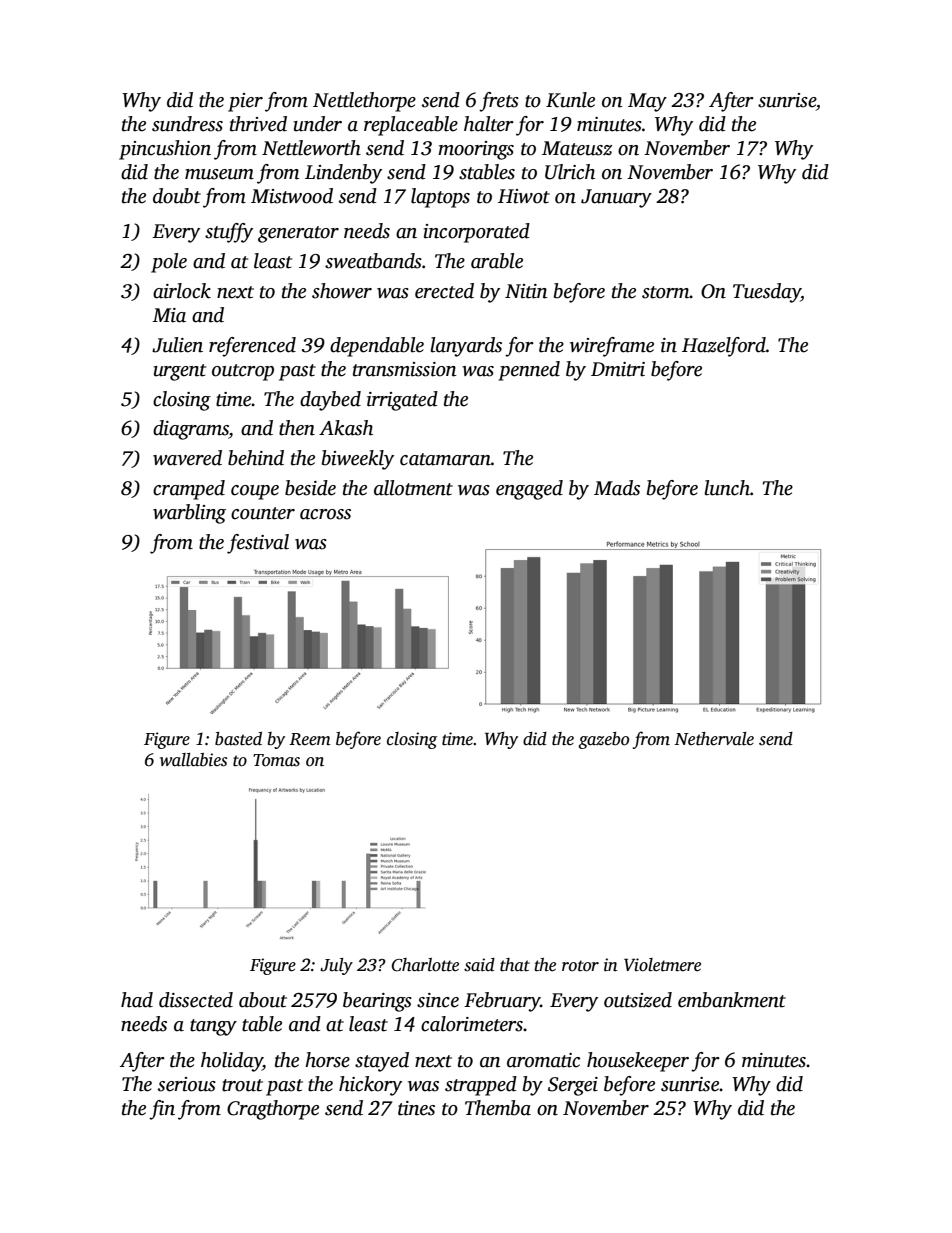 The width and height of the screenshot is (952, 1233). What do you see at coordinates (263, 1000) in the screenshot?
I see `about` at bounding box center [263, 1000].
